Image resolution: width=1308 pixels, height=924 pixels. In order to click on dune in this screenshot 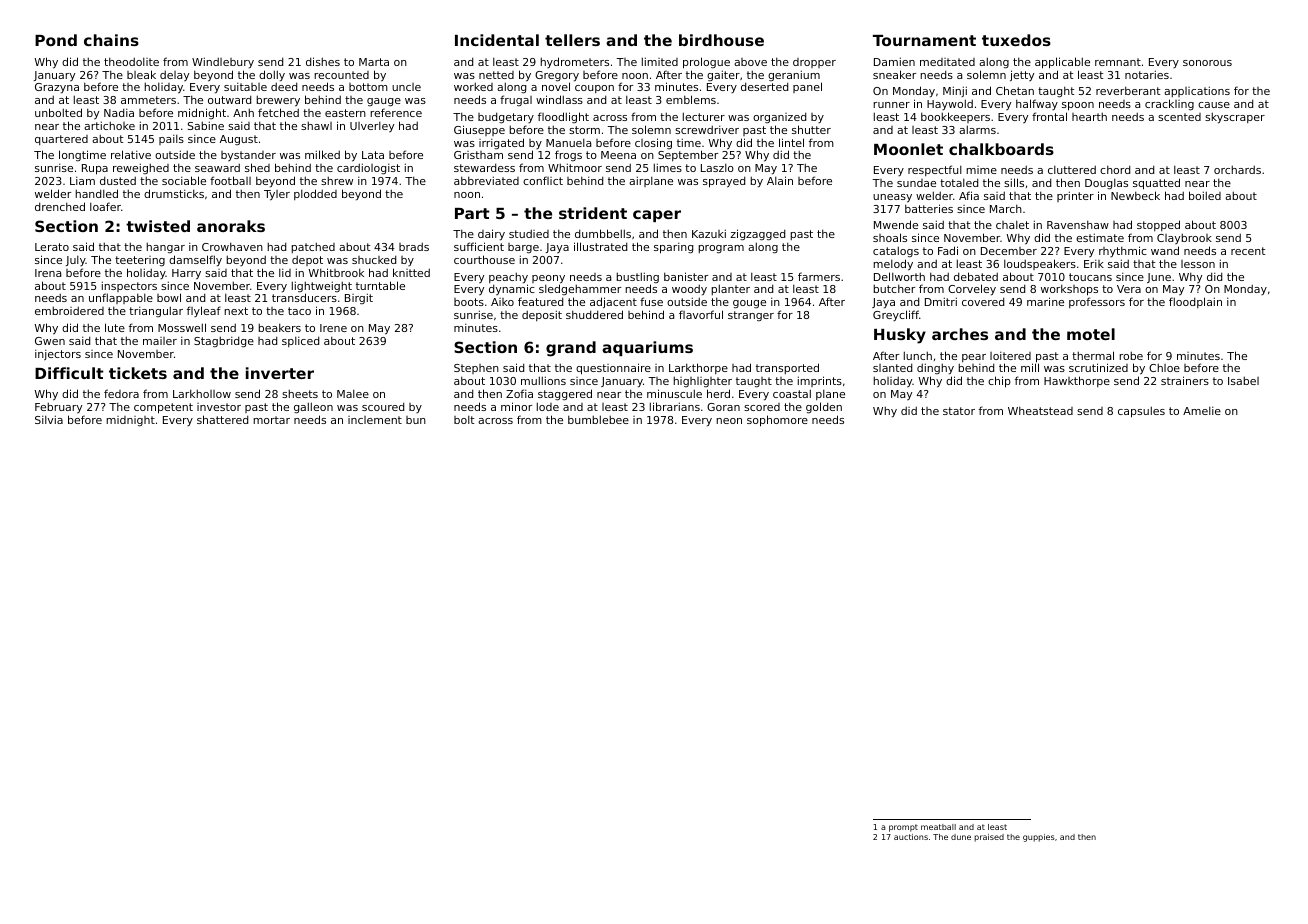, I will do `click(961, 837)`.
